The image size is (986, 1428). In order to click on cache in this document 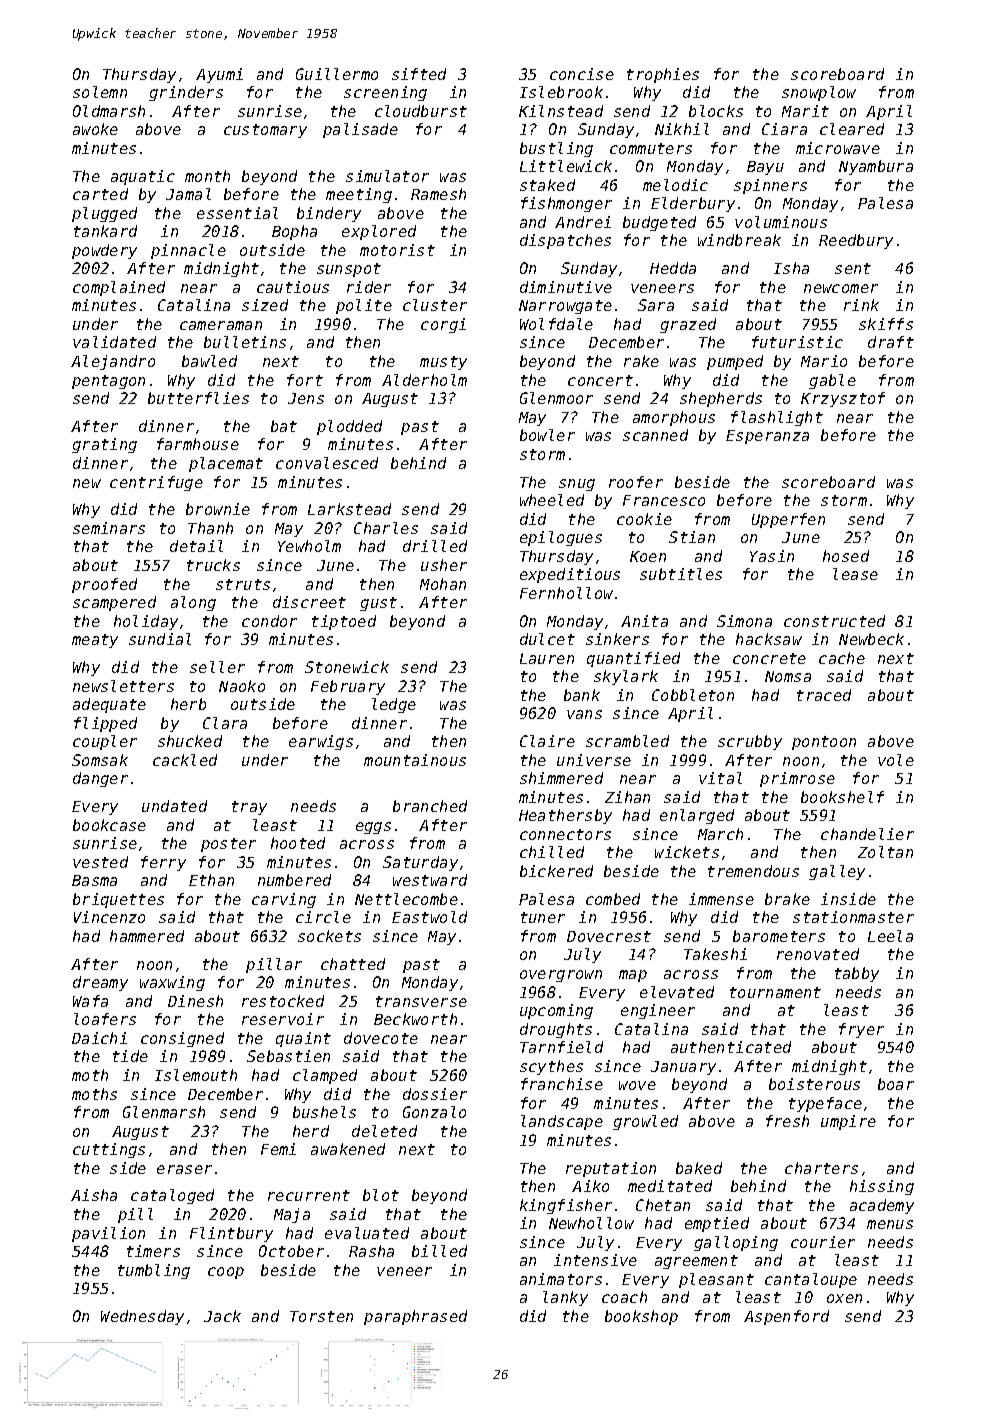, I will do `click(842, 658)`.
